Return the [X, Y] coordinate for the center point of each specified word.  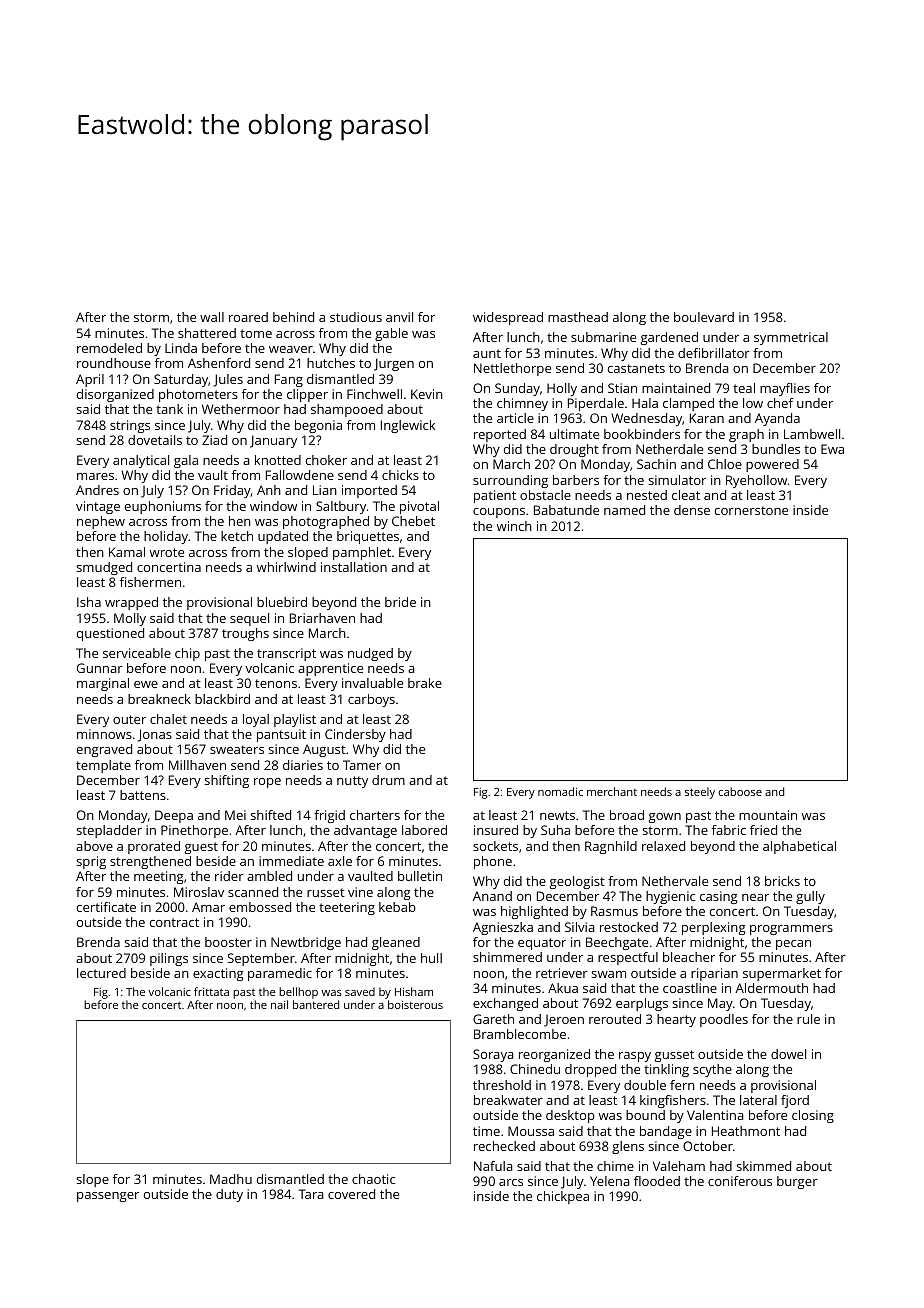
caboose [740, 791]
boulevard [704, 317]
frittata [211, 991]
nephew [101, 522]
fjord [795, 1101]
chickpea [563, 1197]
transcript [286, 654]
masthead [578, 317]
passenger [108, 1197]
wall [212, 317]
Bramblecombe [520, 1034]
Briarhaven [322, 618]
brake [425, 683]
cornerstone [751, 510]
